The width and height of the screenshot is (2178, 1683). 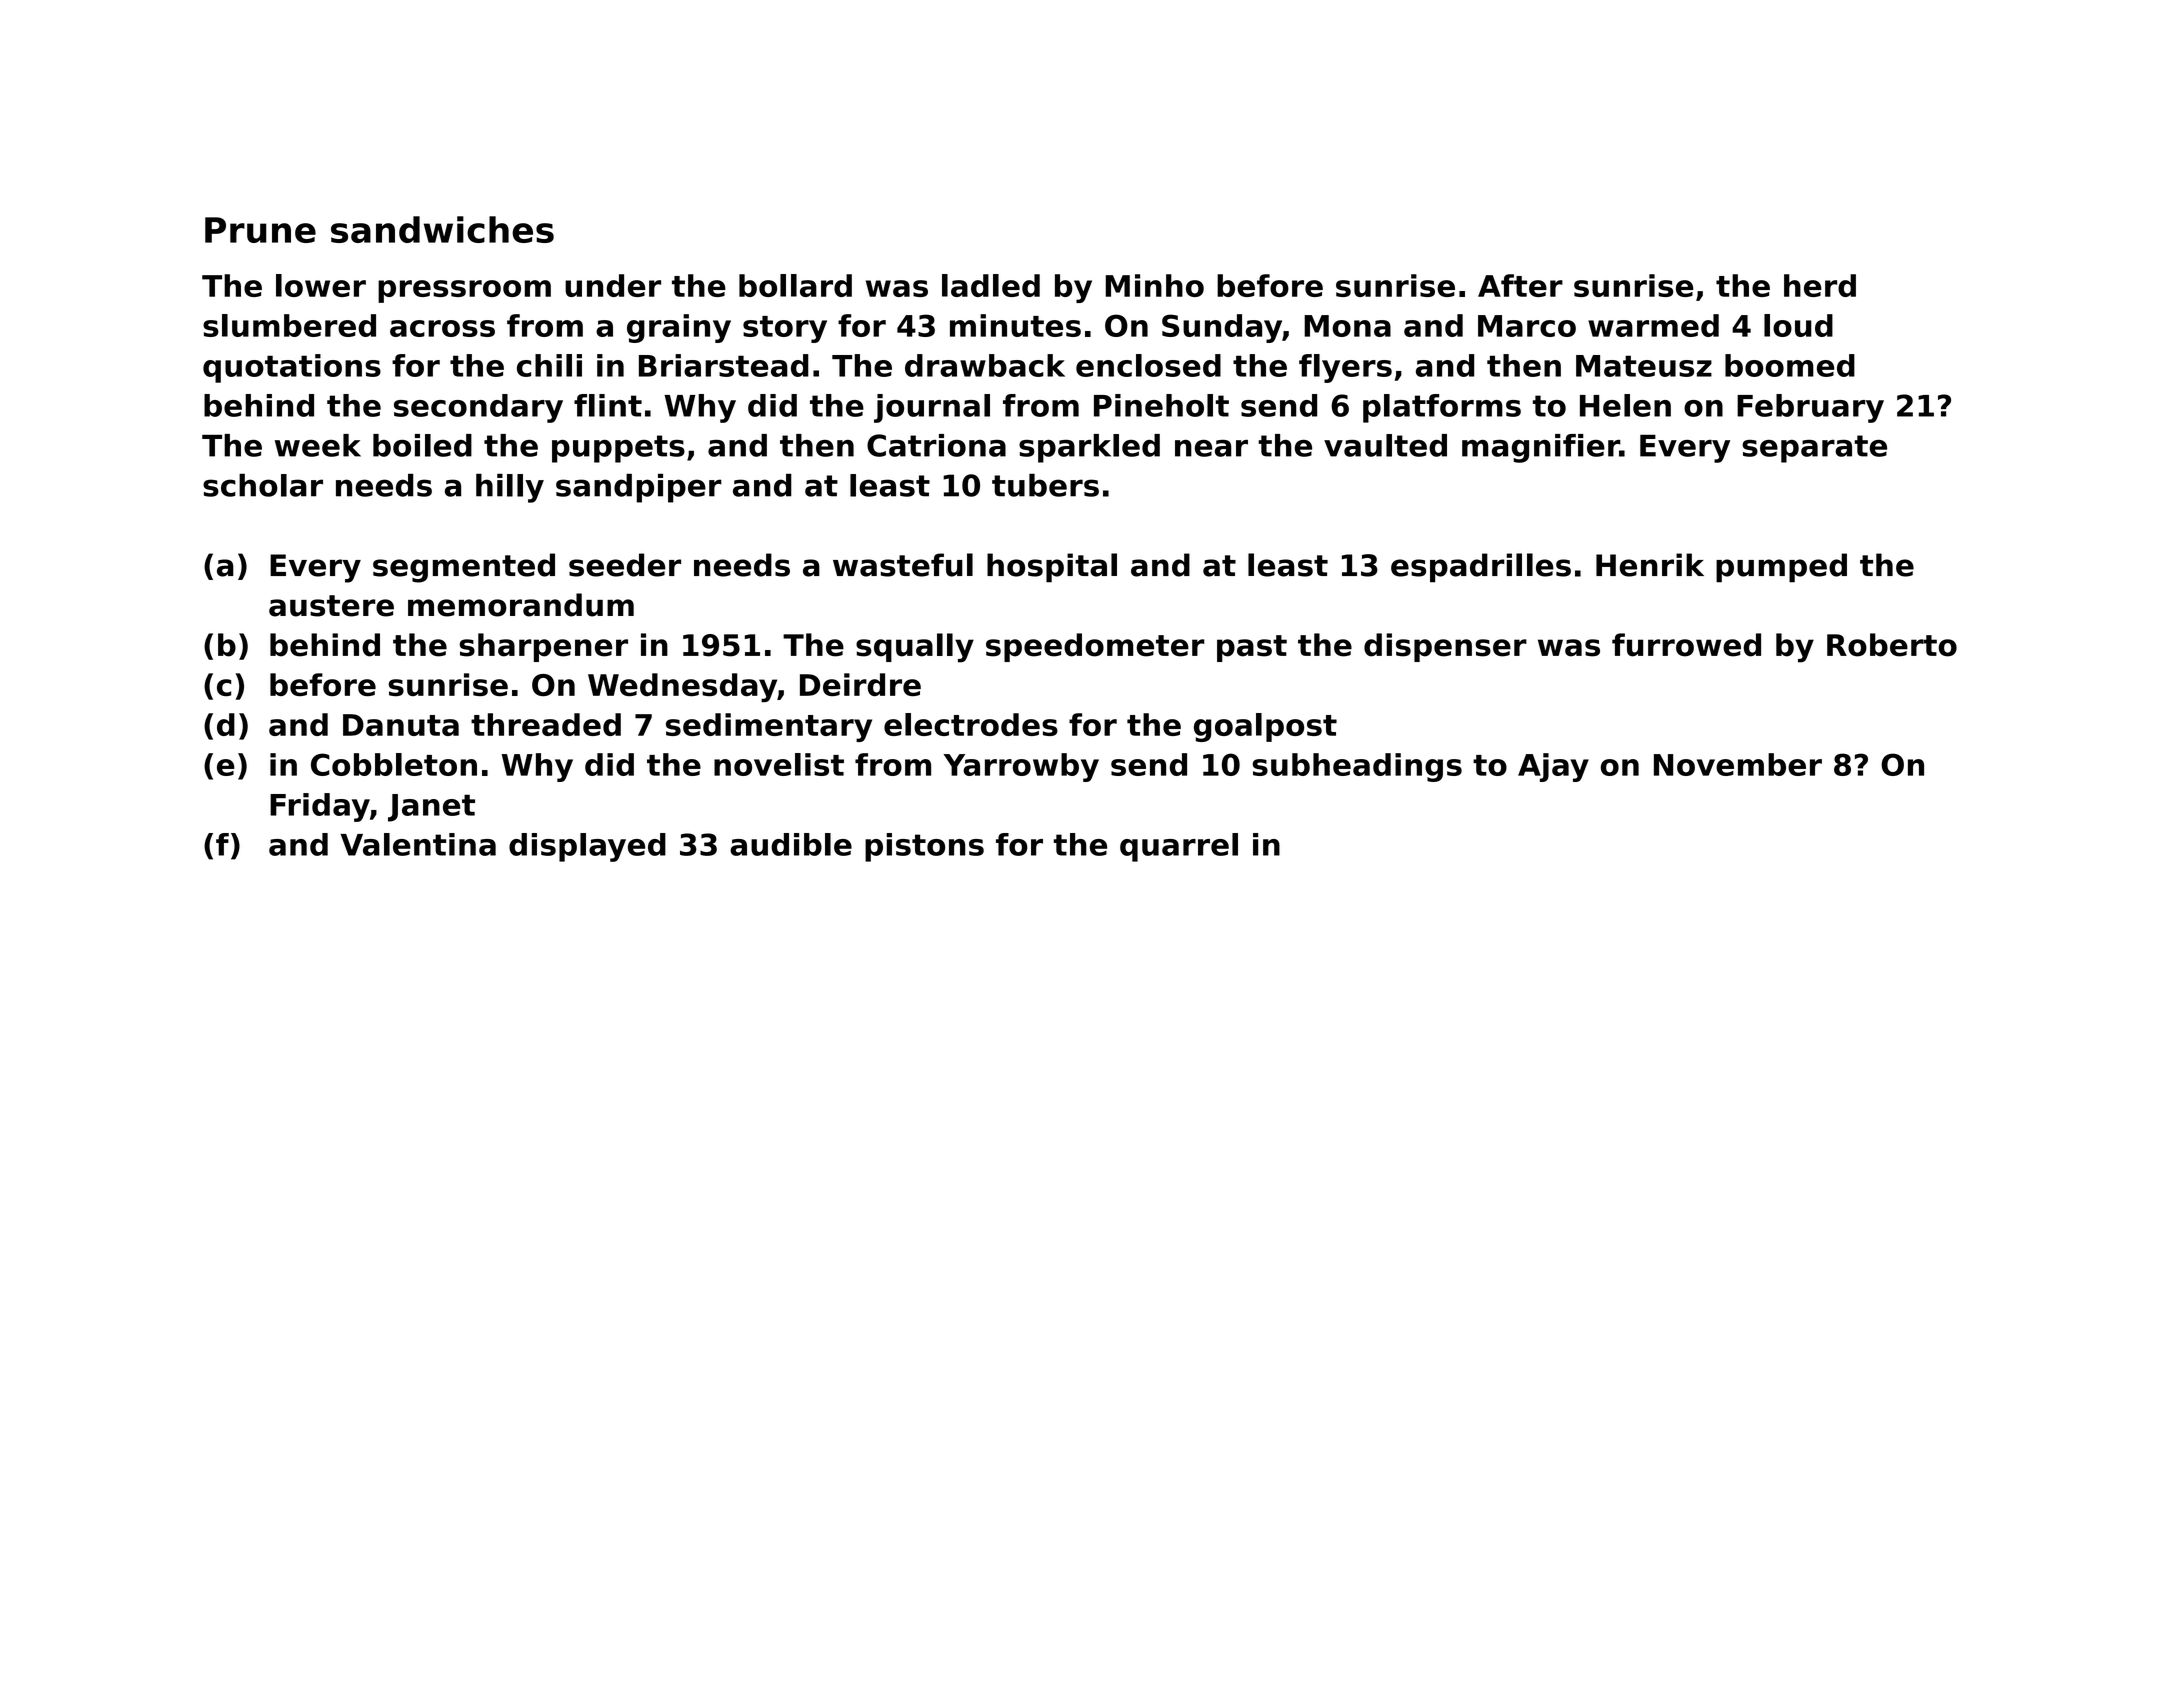 What do you see at coordinates (1553, 767) in the screenshot?
I see `Ajay` at bounding box center [1553, 767].
